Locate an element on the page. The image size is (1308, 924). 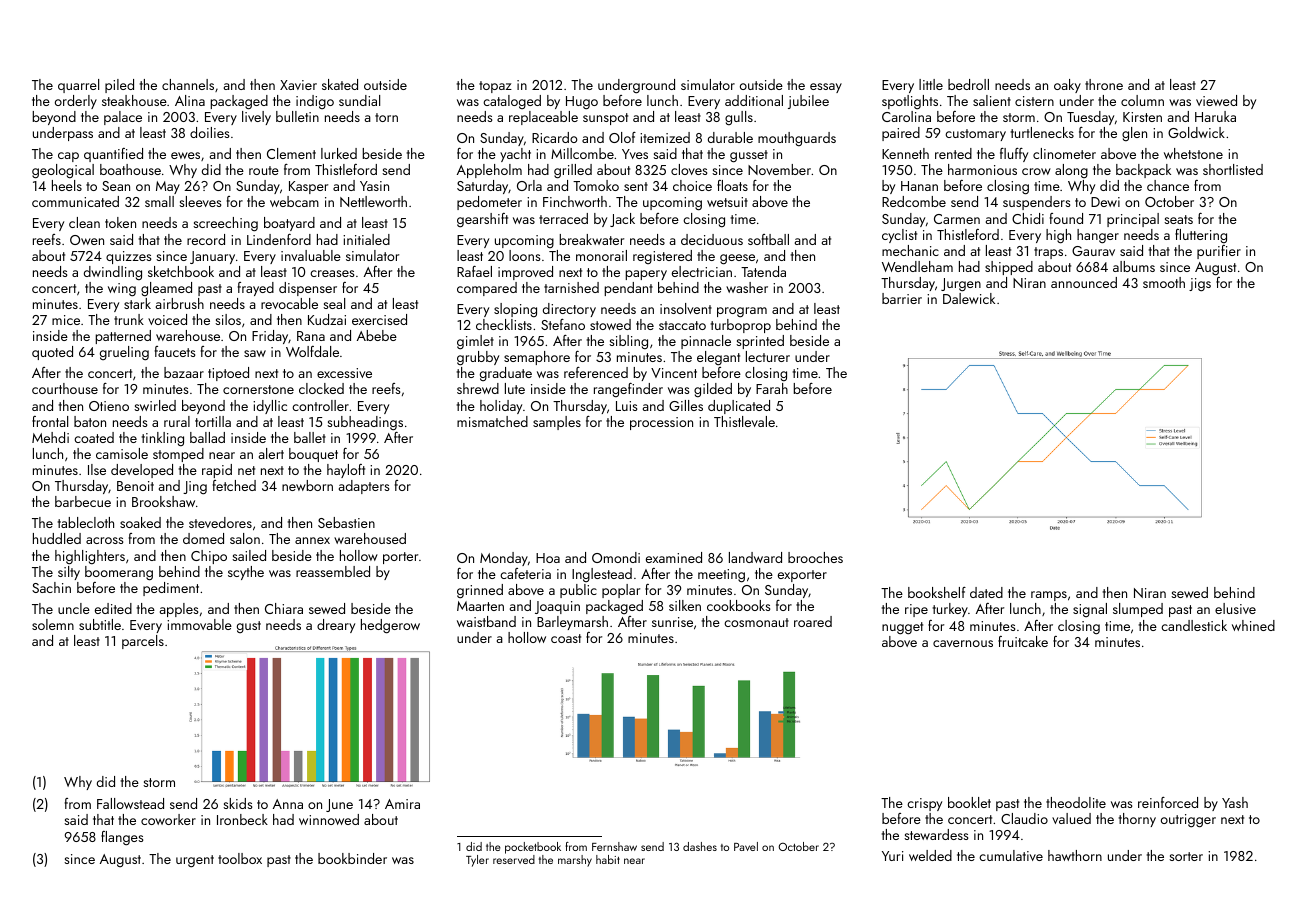
semaphore is located at coordinates (537, 358).
